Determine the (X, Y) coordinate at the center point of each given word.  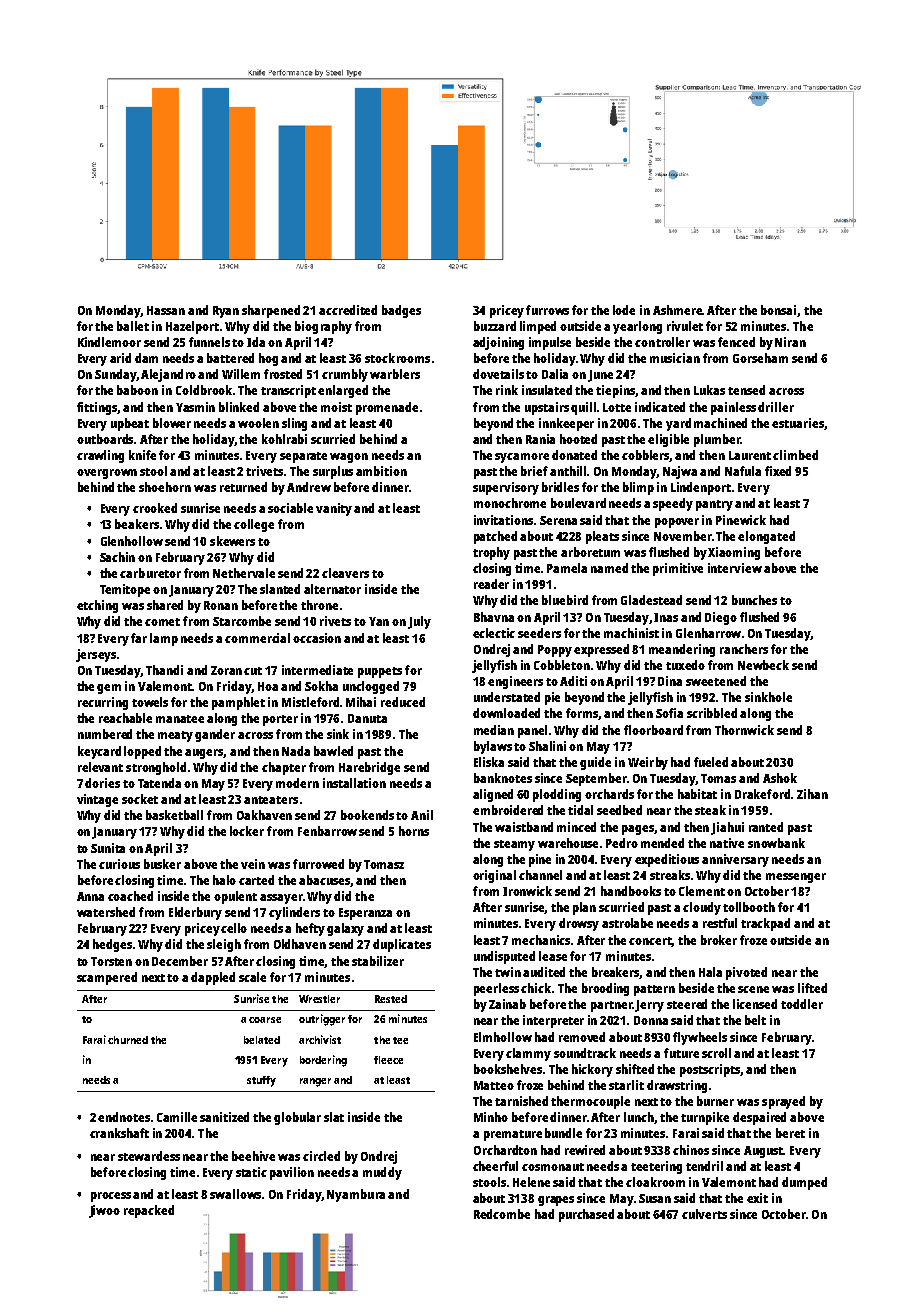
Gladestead (651, 600)
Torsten (111, 961)
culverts (704, 1214)
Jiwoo (104, 1211)
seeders (539, 633)
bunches (754, 600)
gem (109, 689)
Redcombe (502, 1214)
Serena (558, 520)
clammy (528, 1054)
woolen (258, 423)
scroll (716, 1053)
